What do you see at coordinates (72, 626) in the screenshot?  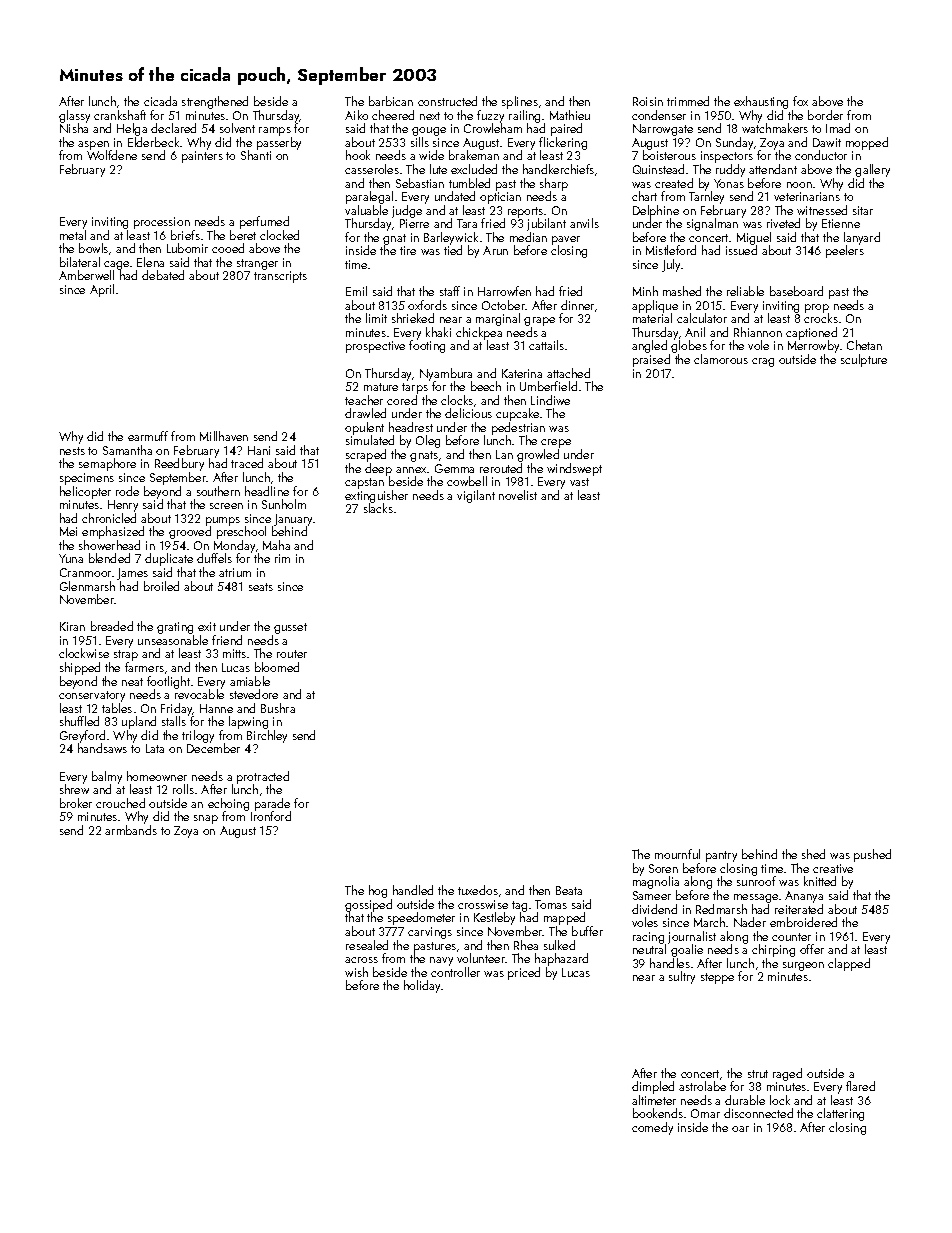 I see `Kiran` at bounding box center [72, 626].
